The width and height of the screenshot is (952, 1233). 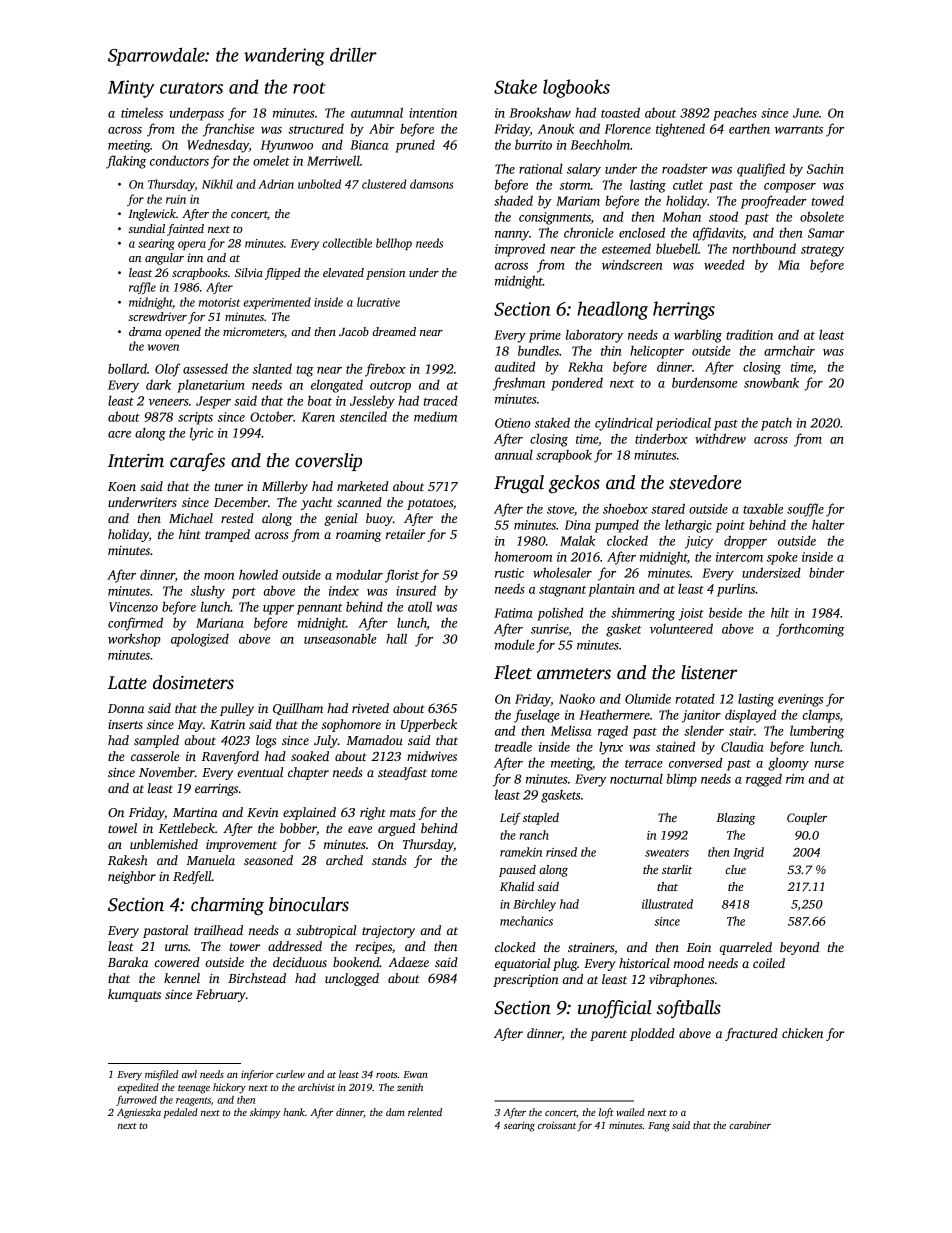 What do you see at coordinates (513, 200) in the screenshot?
I see `shaded` at bounding box center [513, 200].
